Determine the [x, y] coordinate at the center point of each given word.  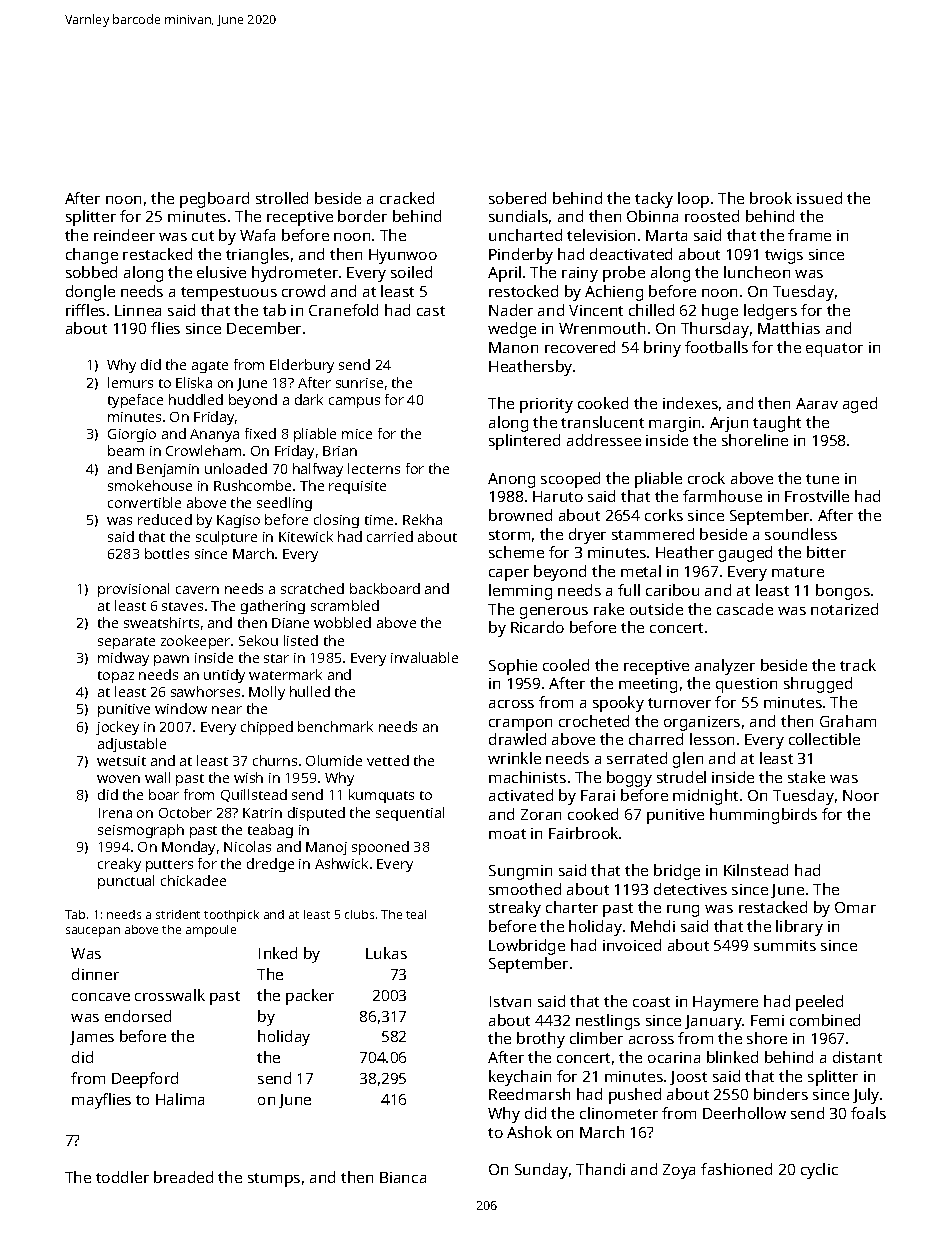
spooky [618, 704]
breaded [183, 1177]
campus [354, 402]
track [858, 665]
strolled [282, 198]
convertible [144, 502]
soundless [801, 534]
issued [819, 198]
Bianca [403, 1177]
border [362, 216]
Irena [115, 813]
